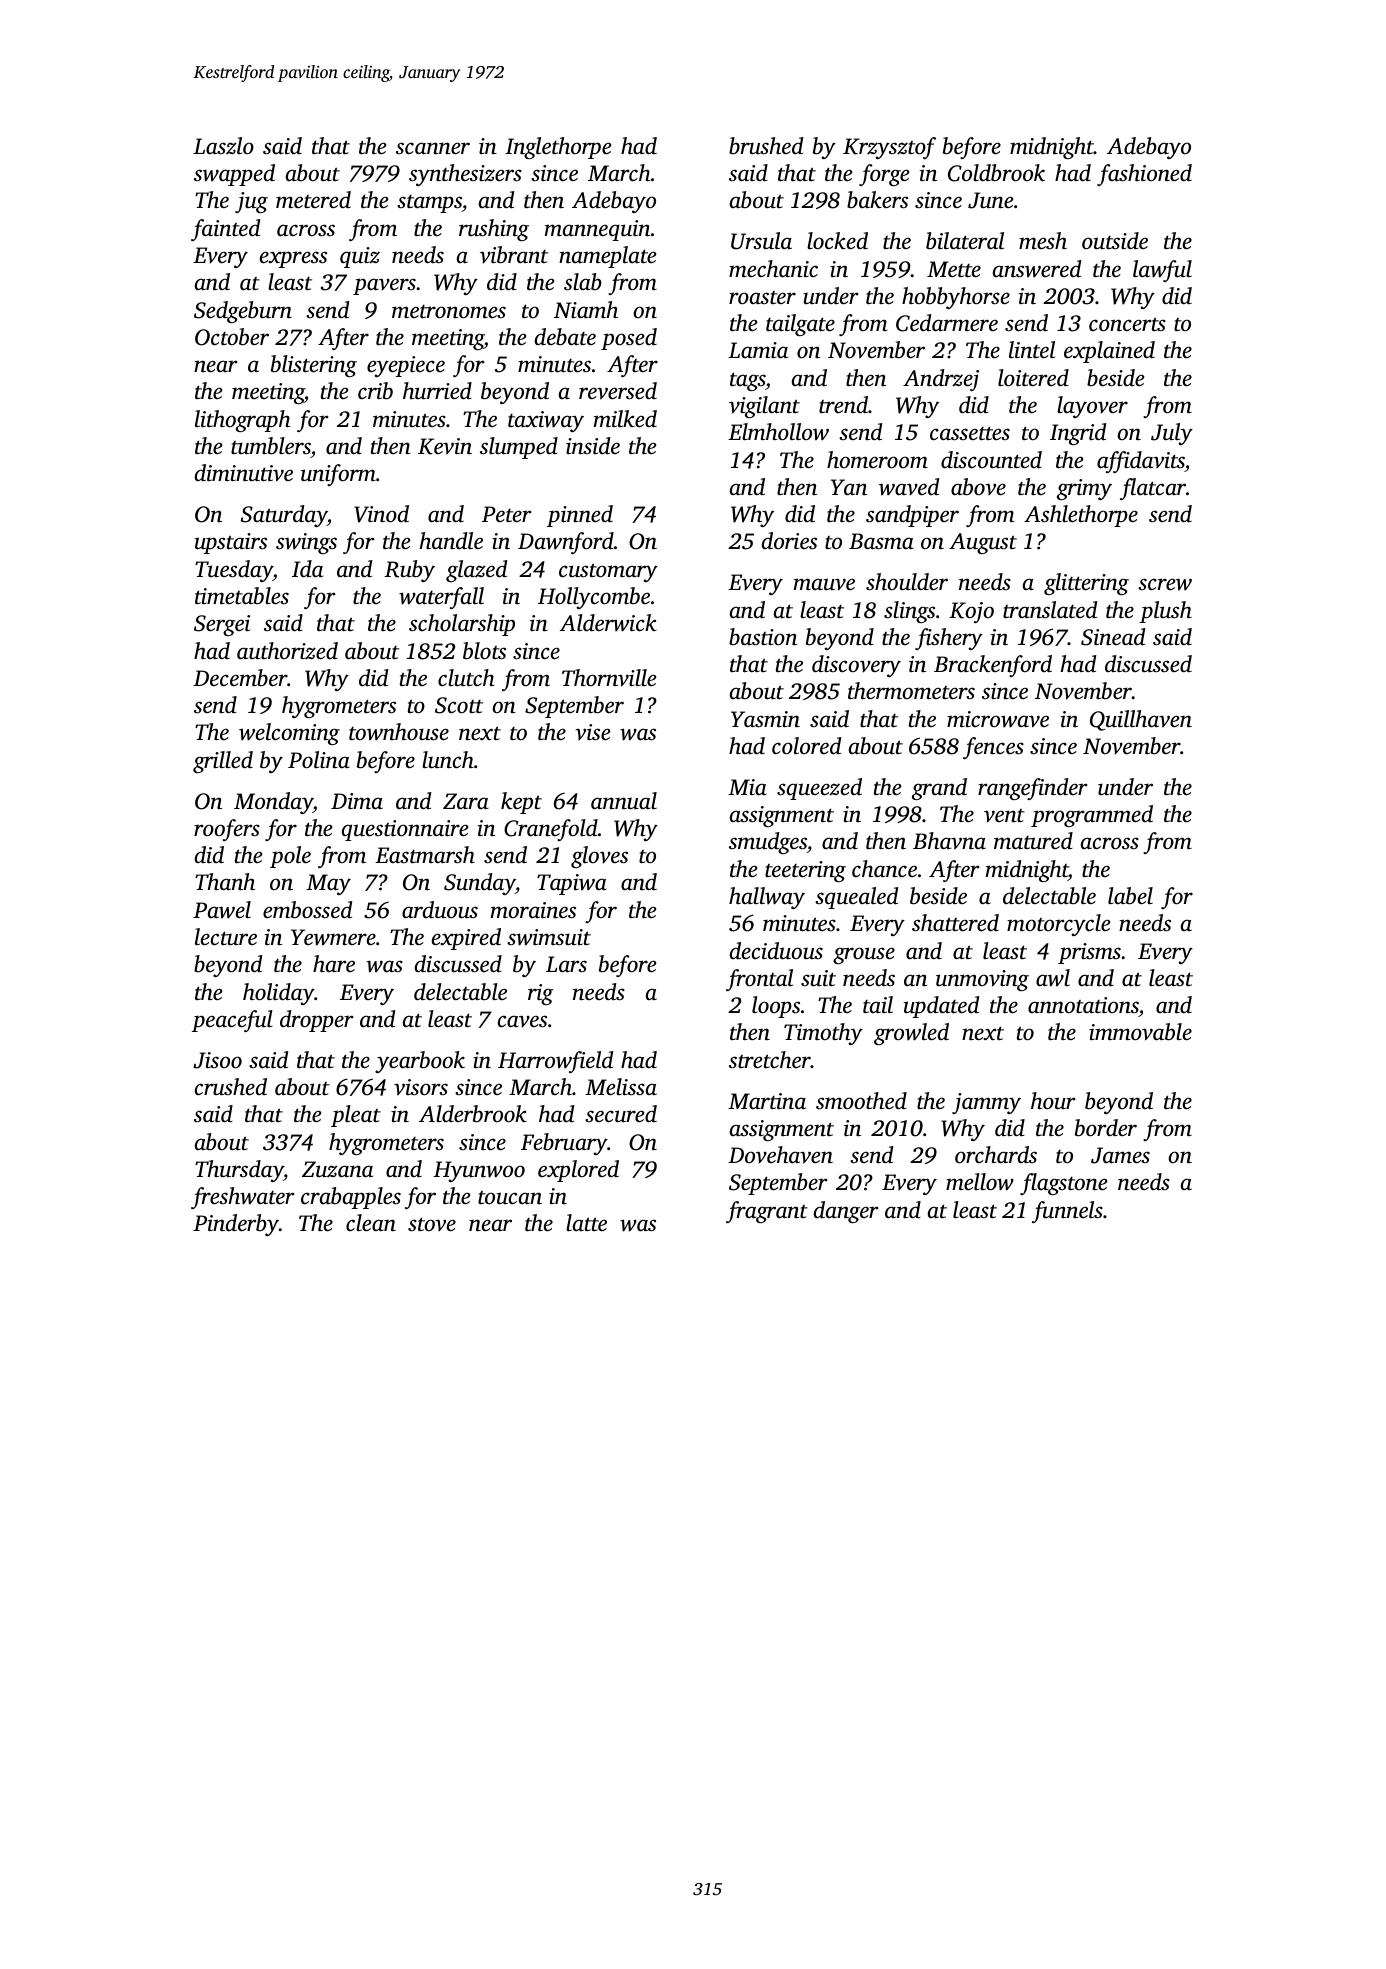 This image has height=1969, width=1386. Describe the element at coordinates (432, 1224) in the image. I see `stove` at that location.
